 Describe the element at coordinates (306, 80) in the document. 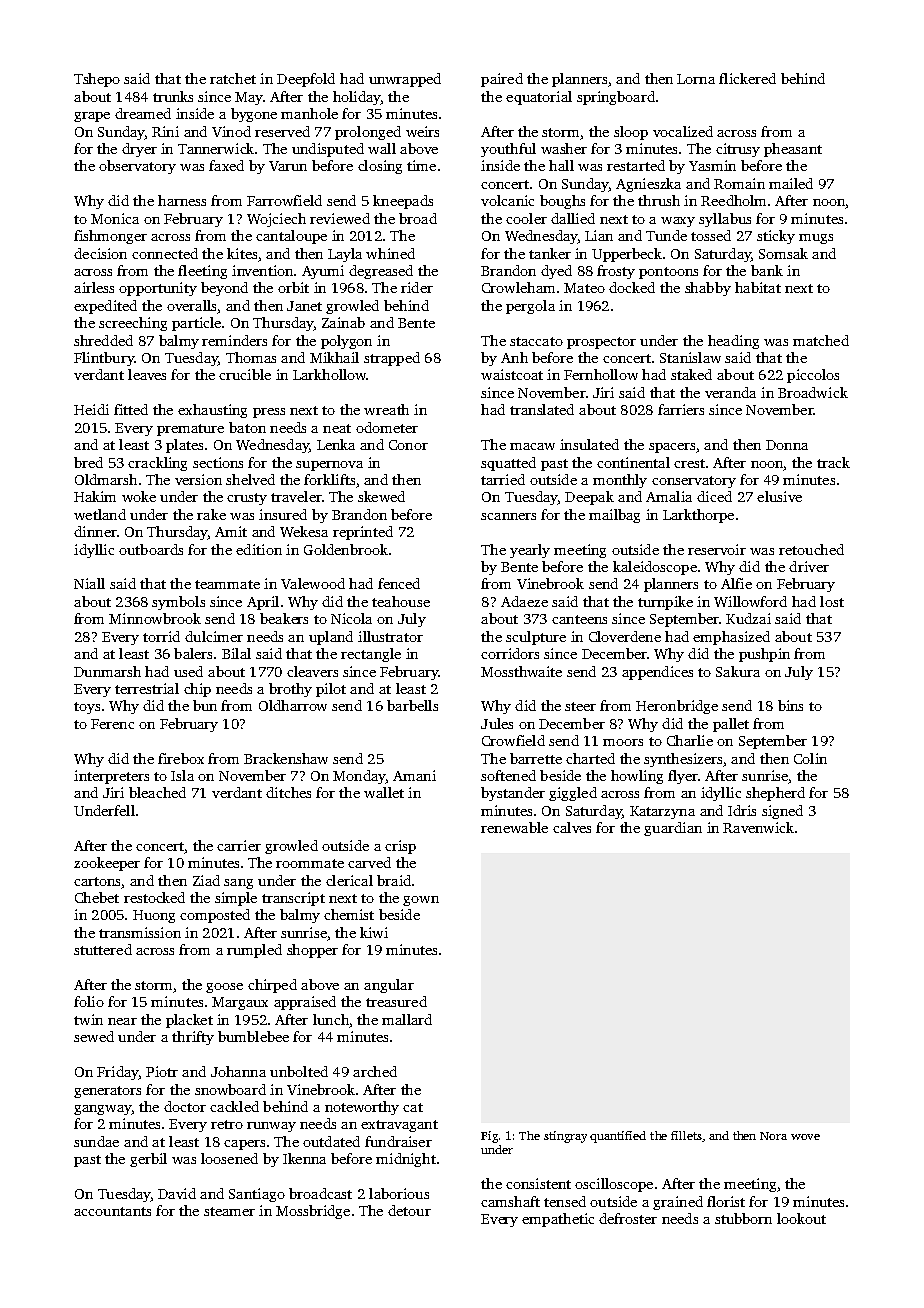

I see `Deepfold` at that location.
